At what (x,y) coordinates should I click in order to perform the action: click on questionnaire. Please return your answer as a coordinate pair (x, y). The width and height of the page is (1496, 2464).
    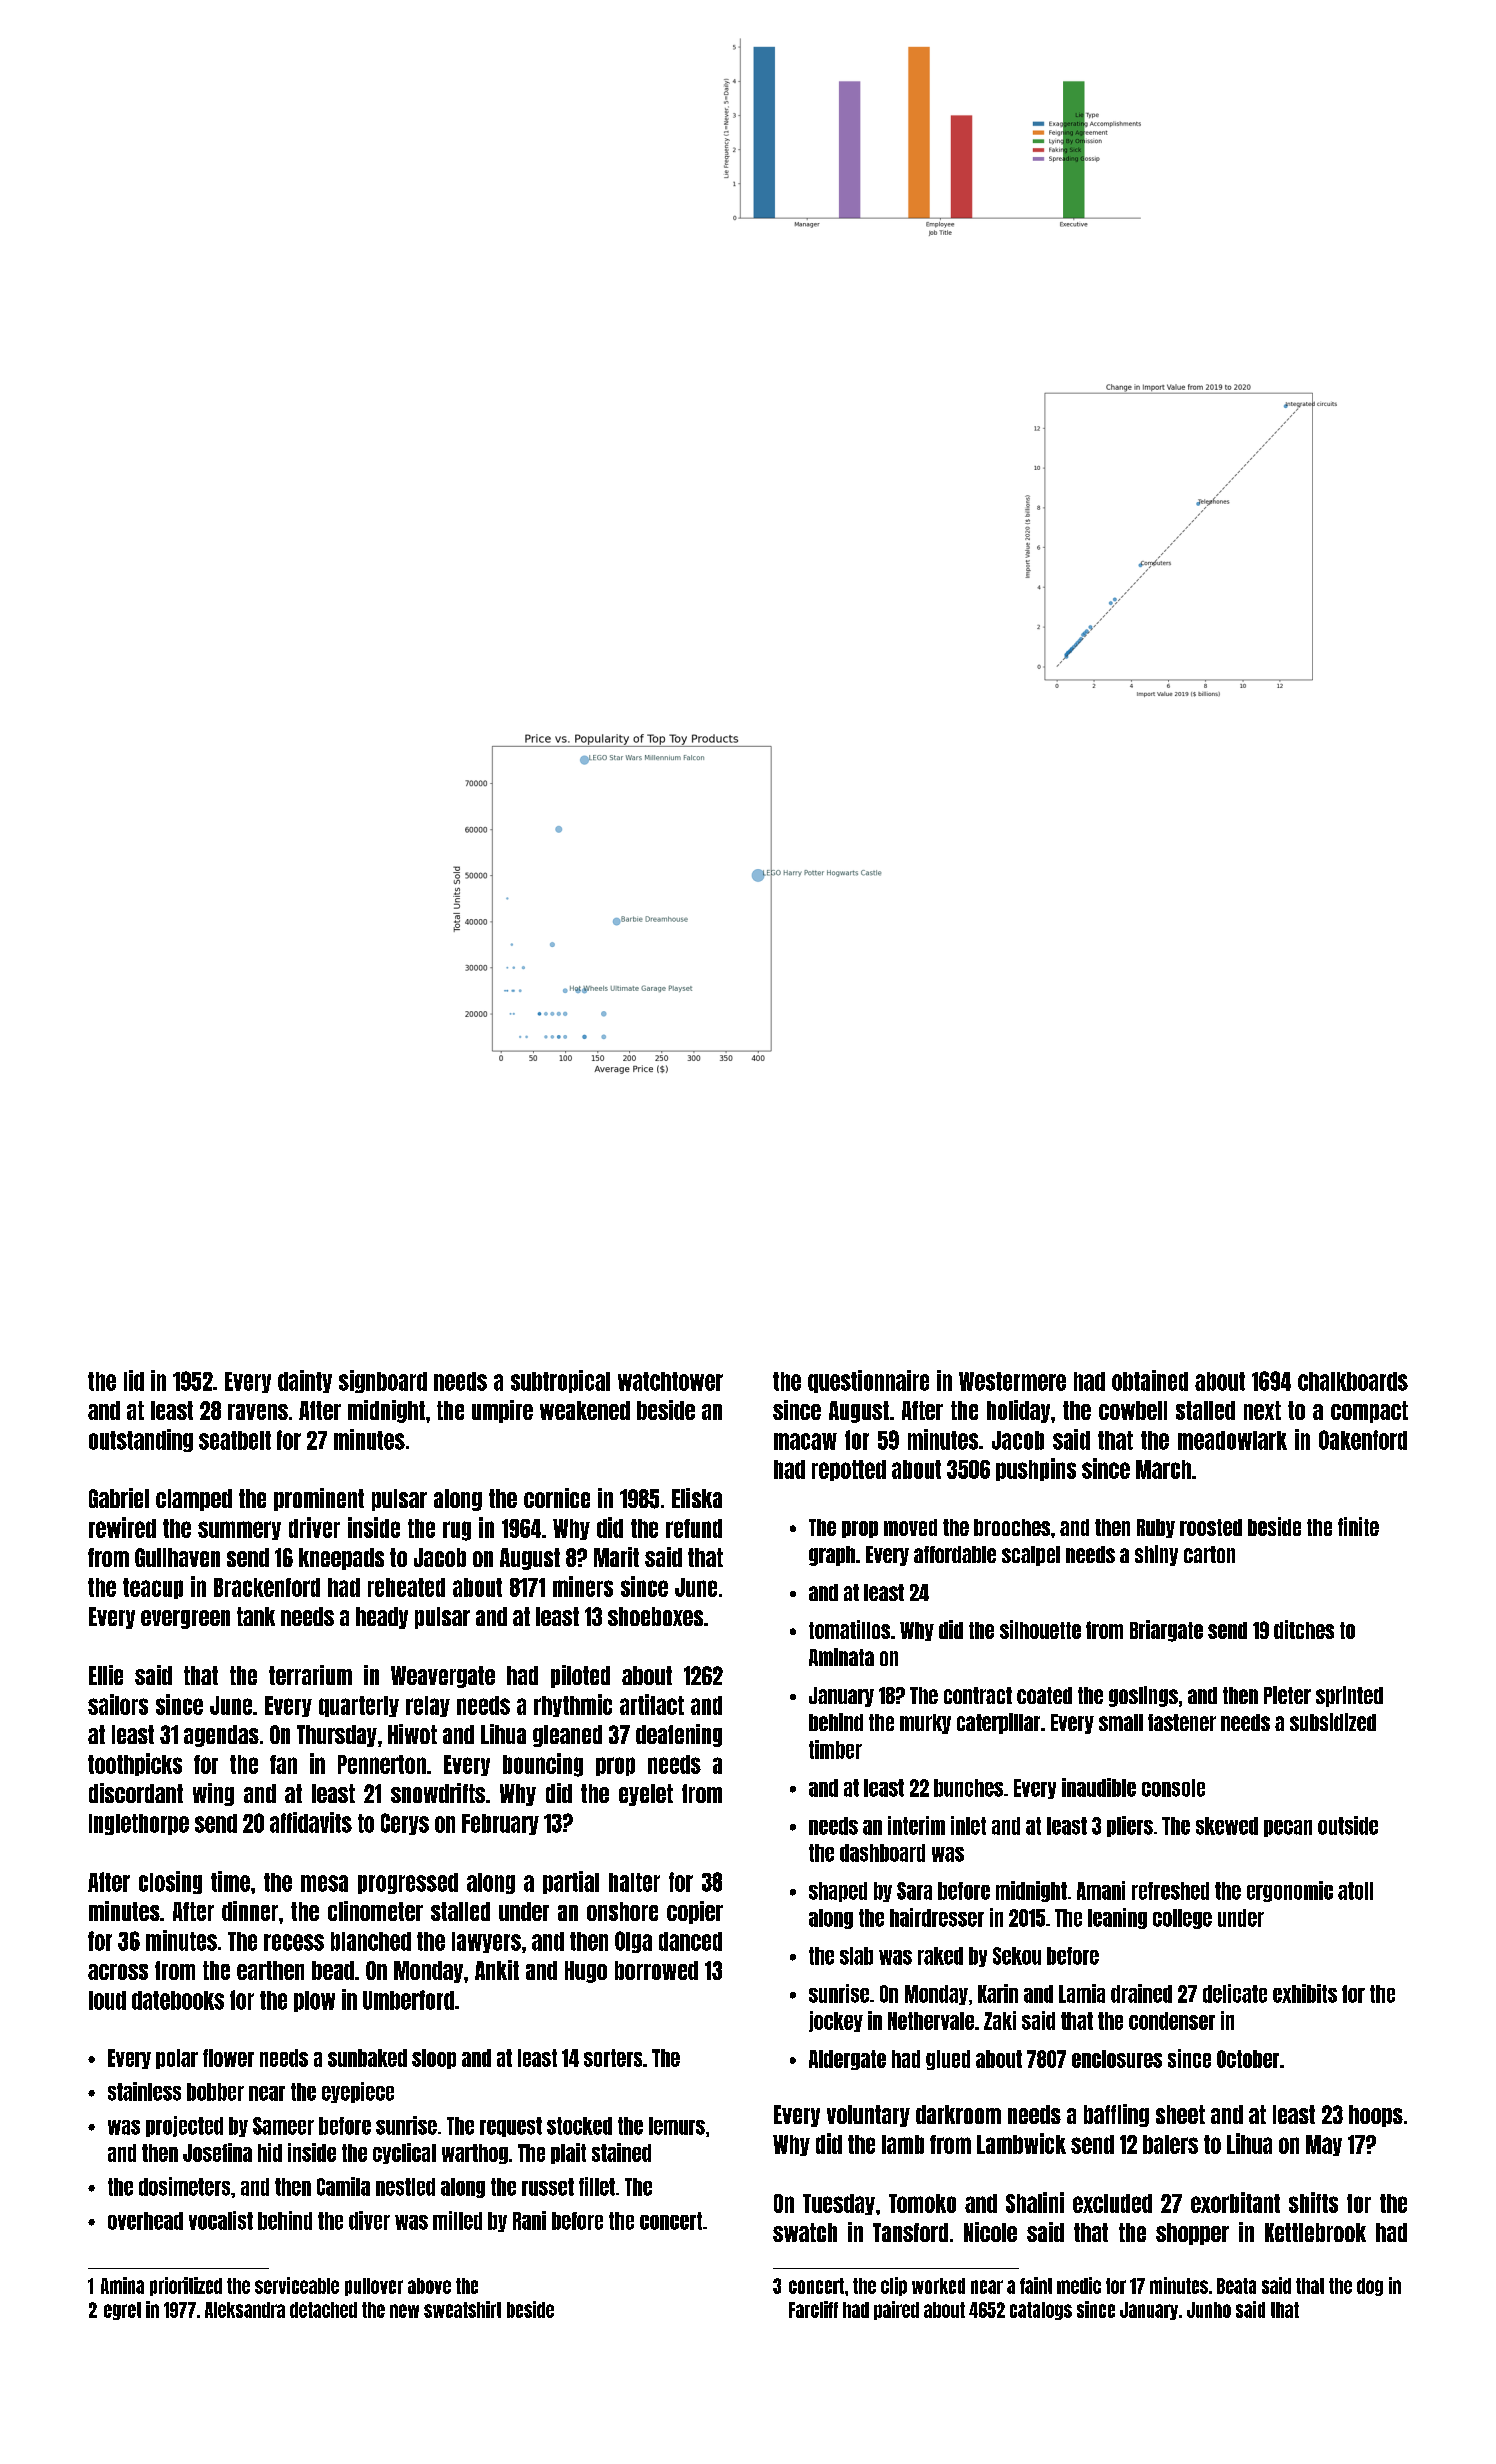
    Looking at the image, I should click on (868, 1381).
